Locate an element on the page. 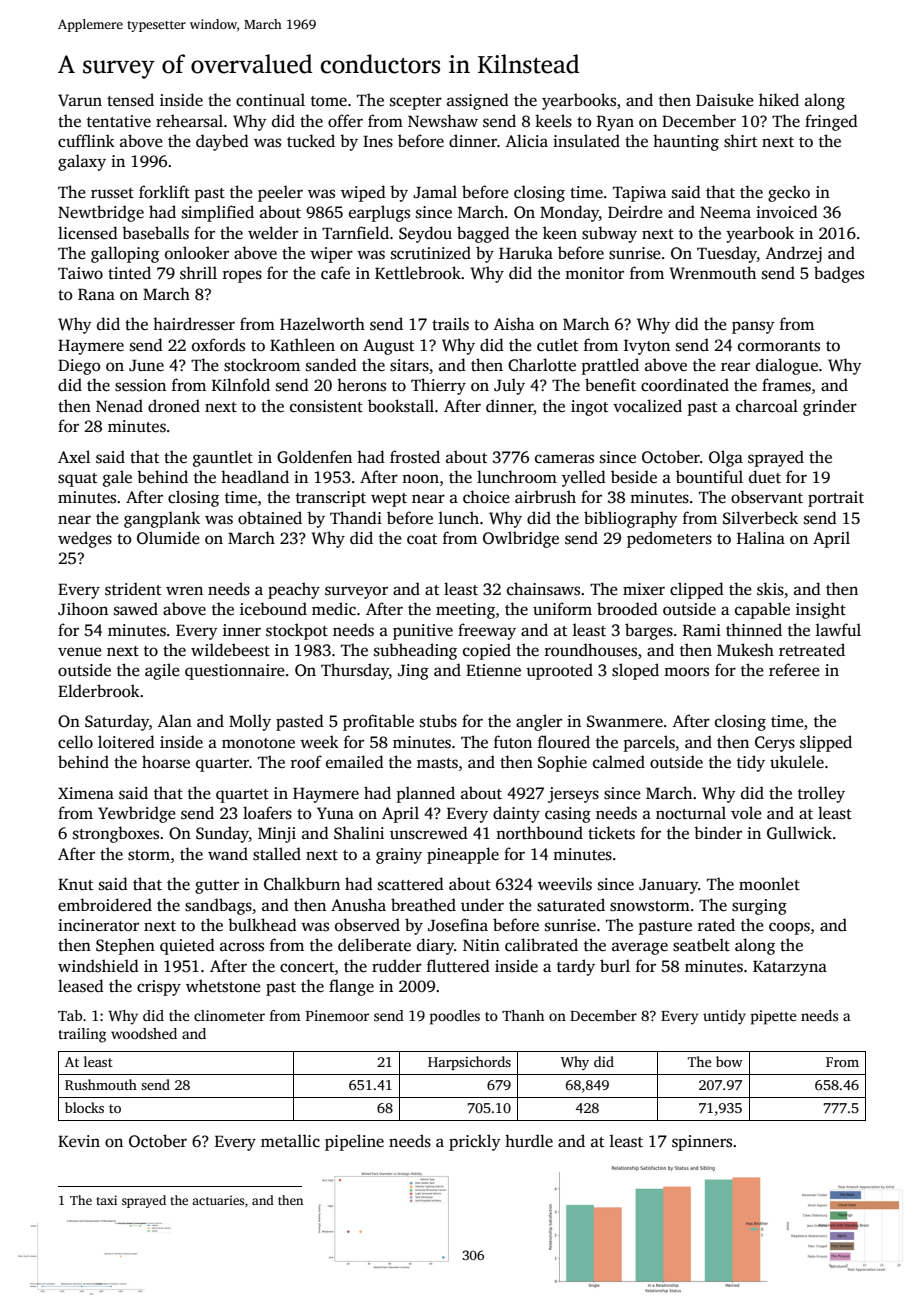 The image size is (924, 1314). pansy is located at coordinates (753, 327).
